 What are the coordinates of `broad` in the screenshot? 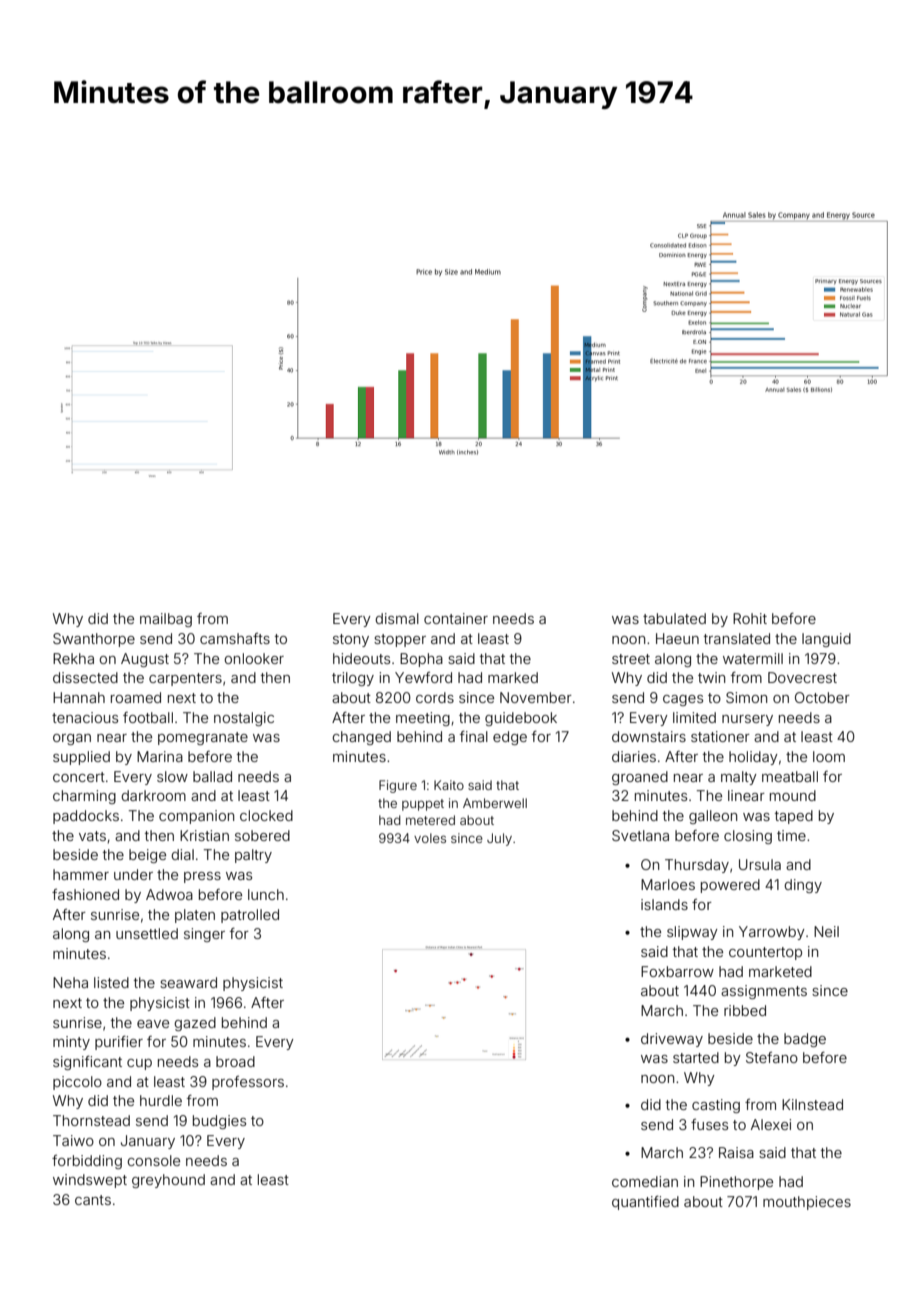 It's located at (235, 1061).
